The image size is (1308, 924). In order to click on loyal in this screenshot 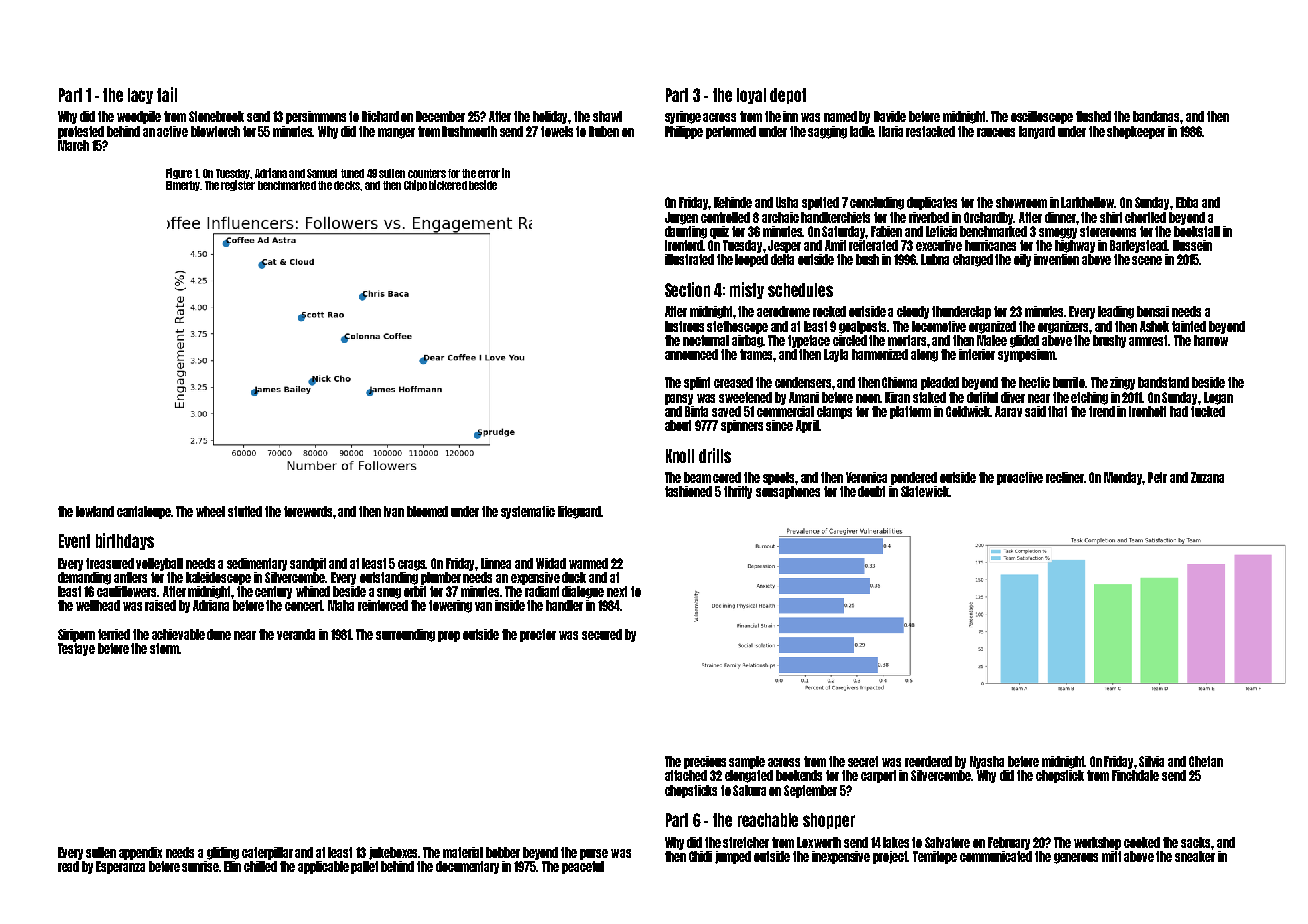, I will do `click(751, 96)`.
